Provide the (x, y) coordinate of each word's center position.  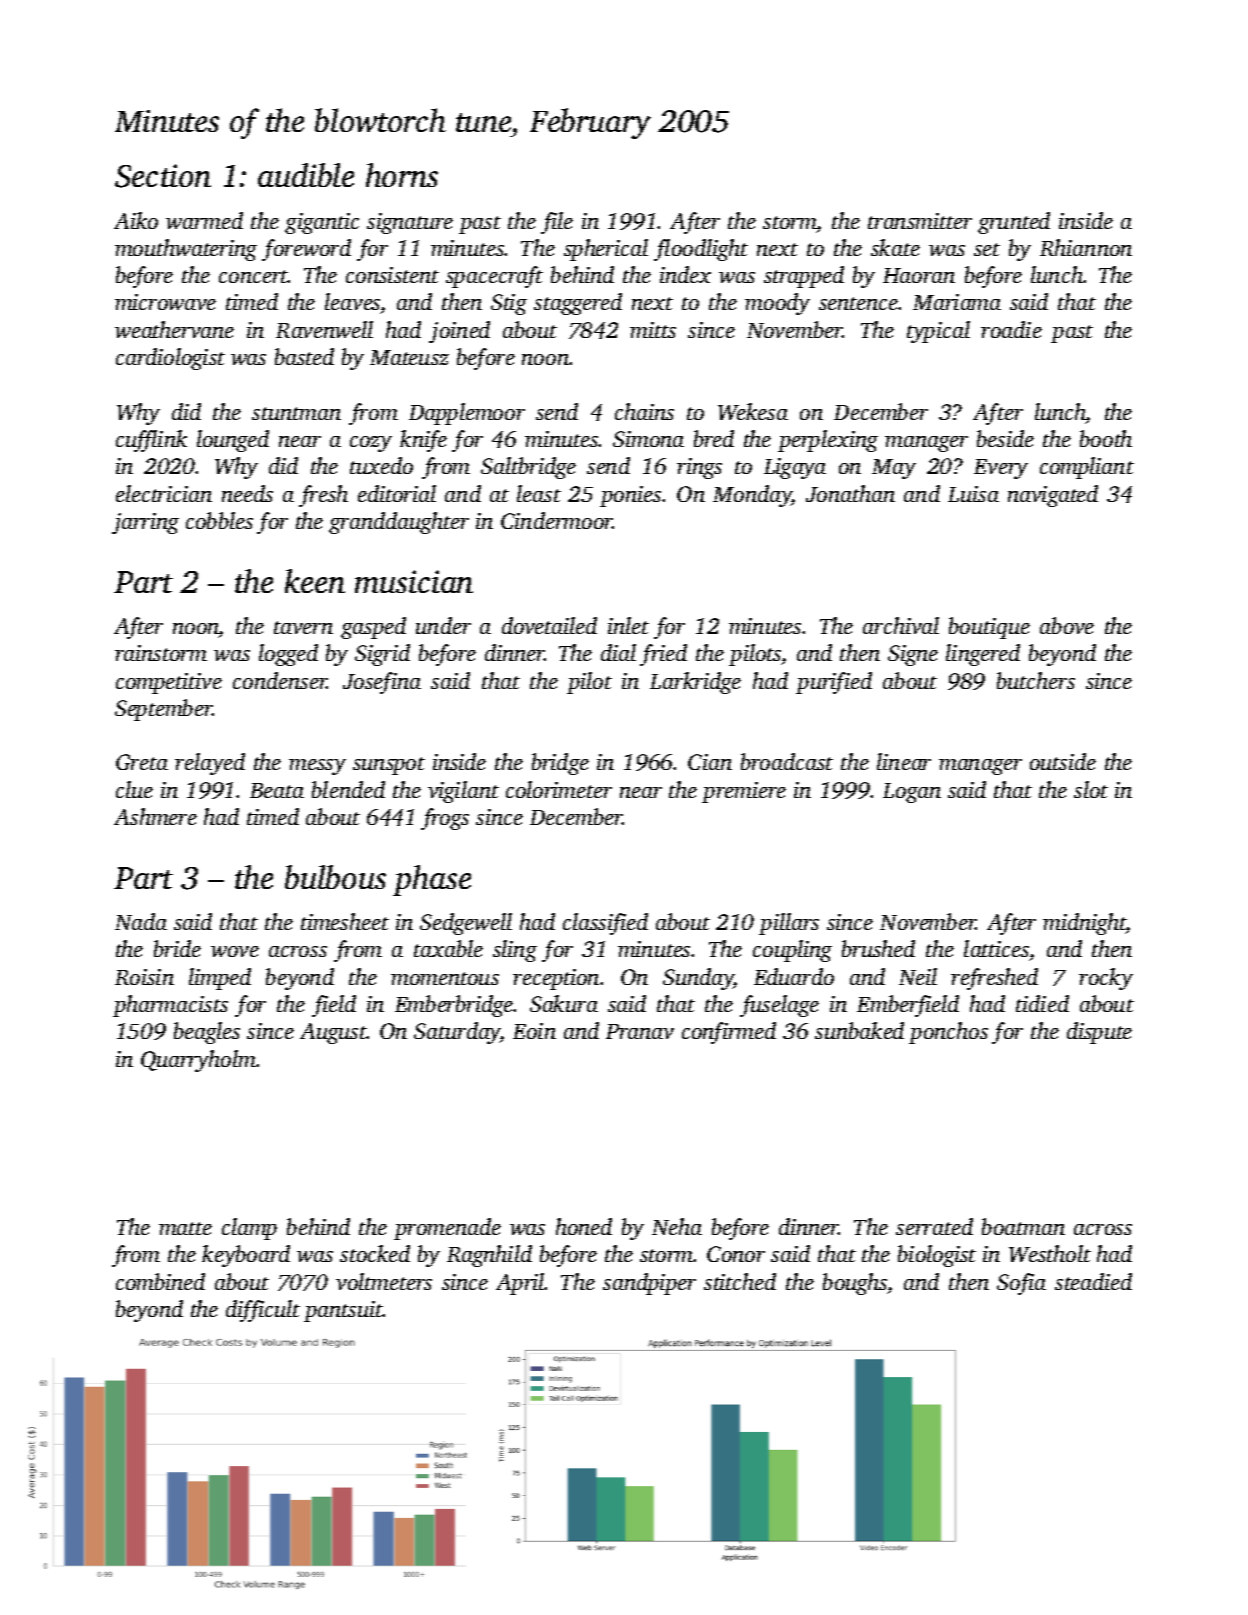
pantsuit (343, 1311)
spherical (606, 250)
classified (605, 924)
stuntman (296, 413)
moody (777, 304)
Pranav (640, 1031)
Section (163, 176)
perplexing (828, 441)
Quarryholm (198, 1061)
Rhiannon (1086, 247)
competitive (169, 683)
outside (1063, 761)
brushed (878, 948)
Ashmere (155, 816)
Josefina (382, 683)
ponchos (948, 1033)
